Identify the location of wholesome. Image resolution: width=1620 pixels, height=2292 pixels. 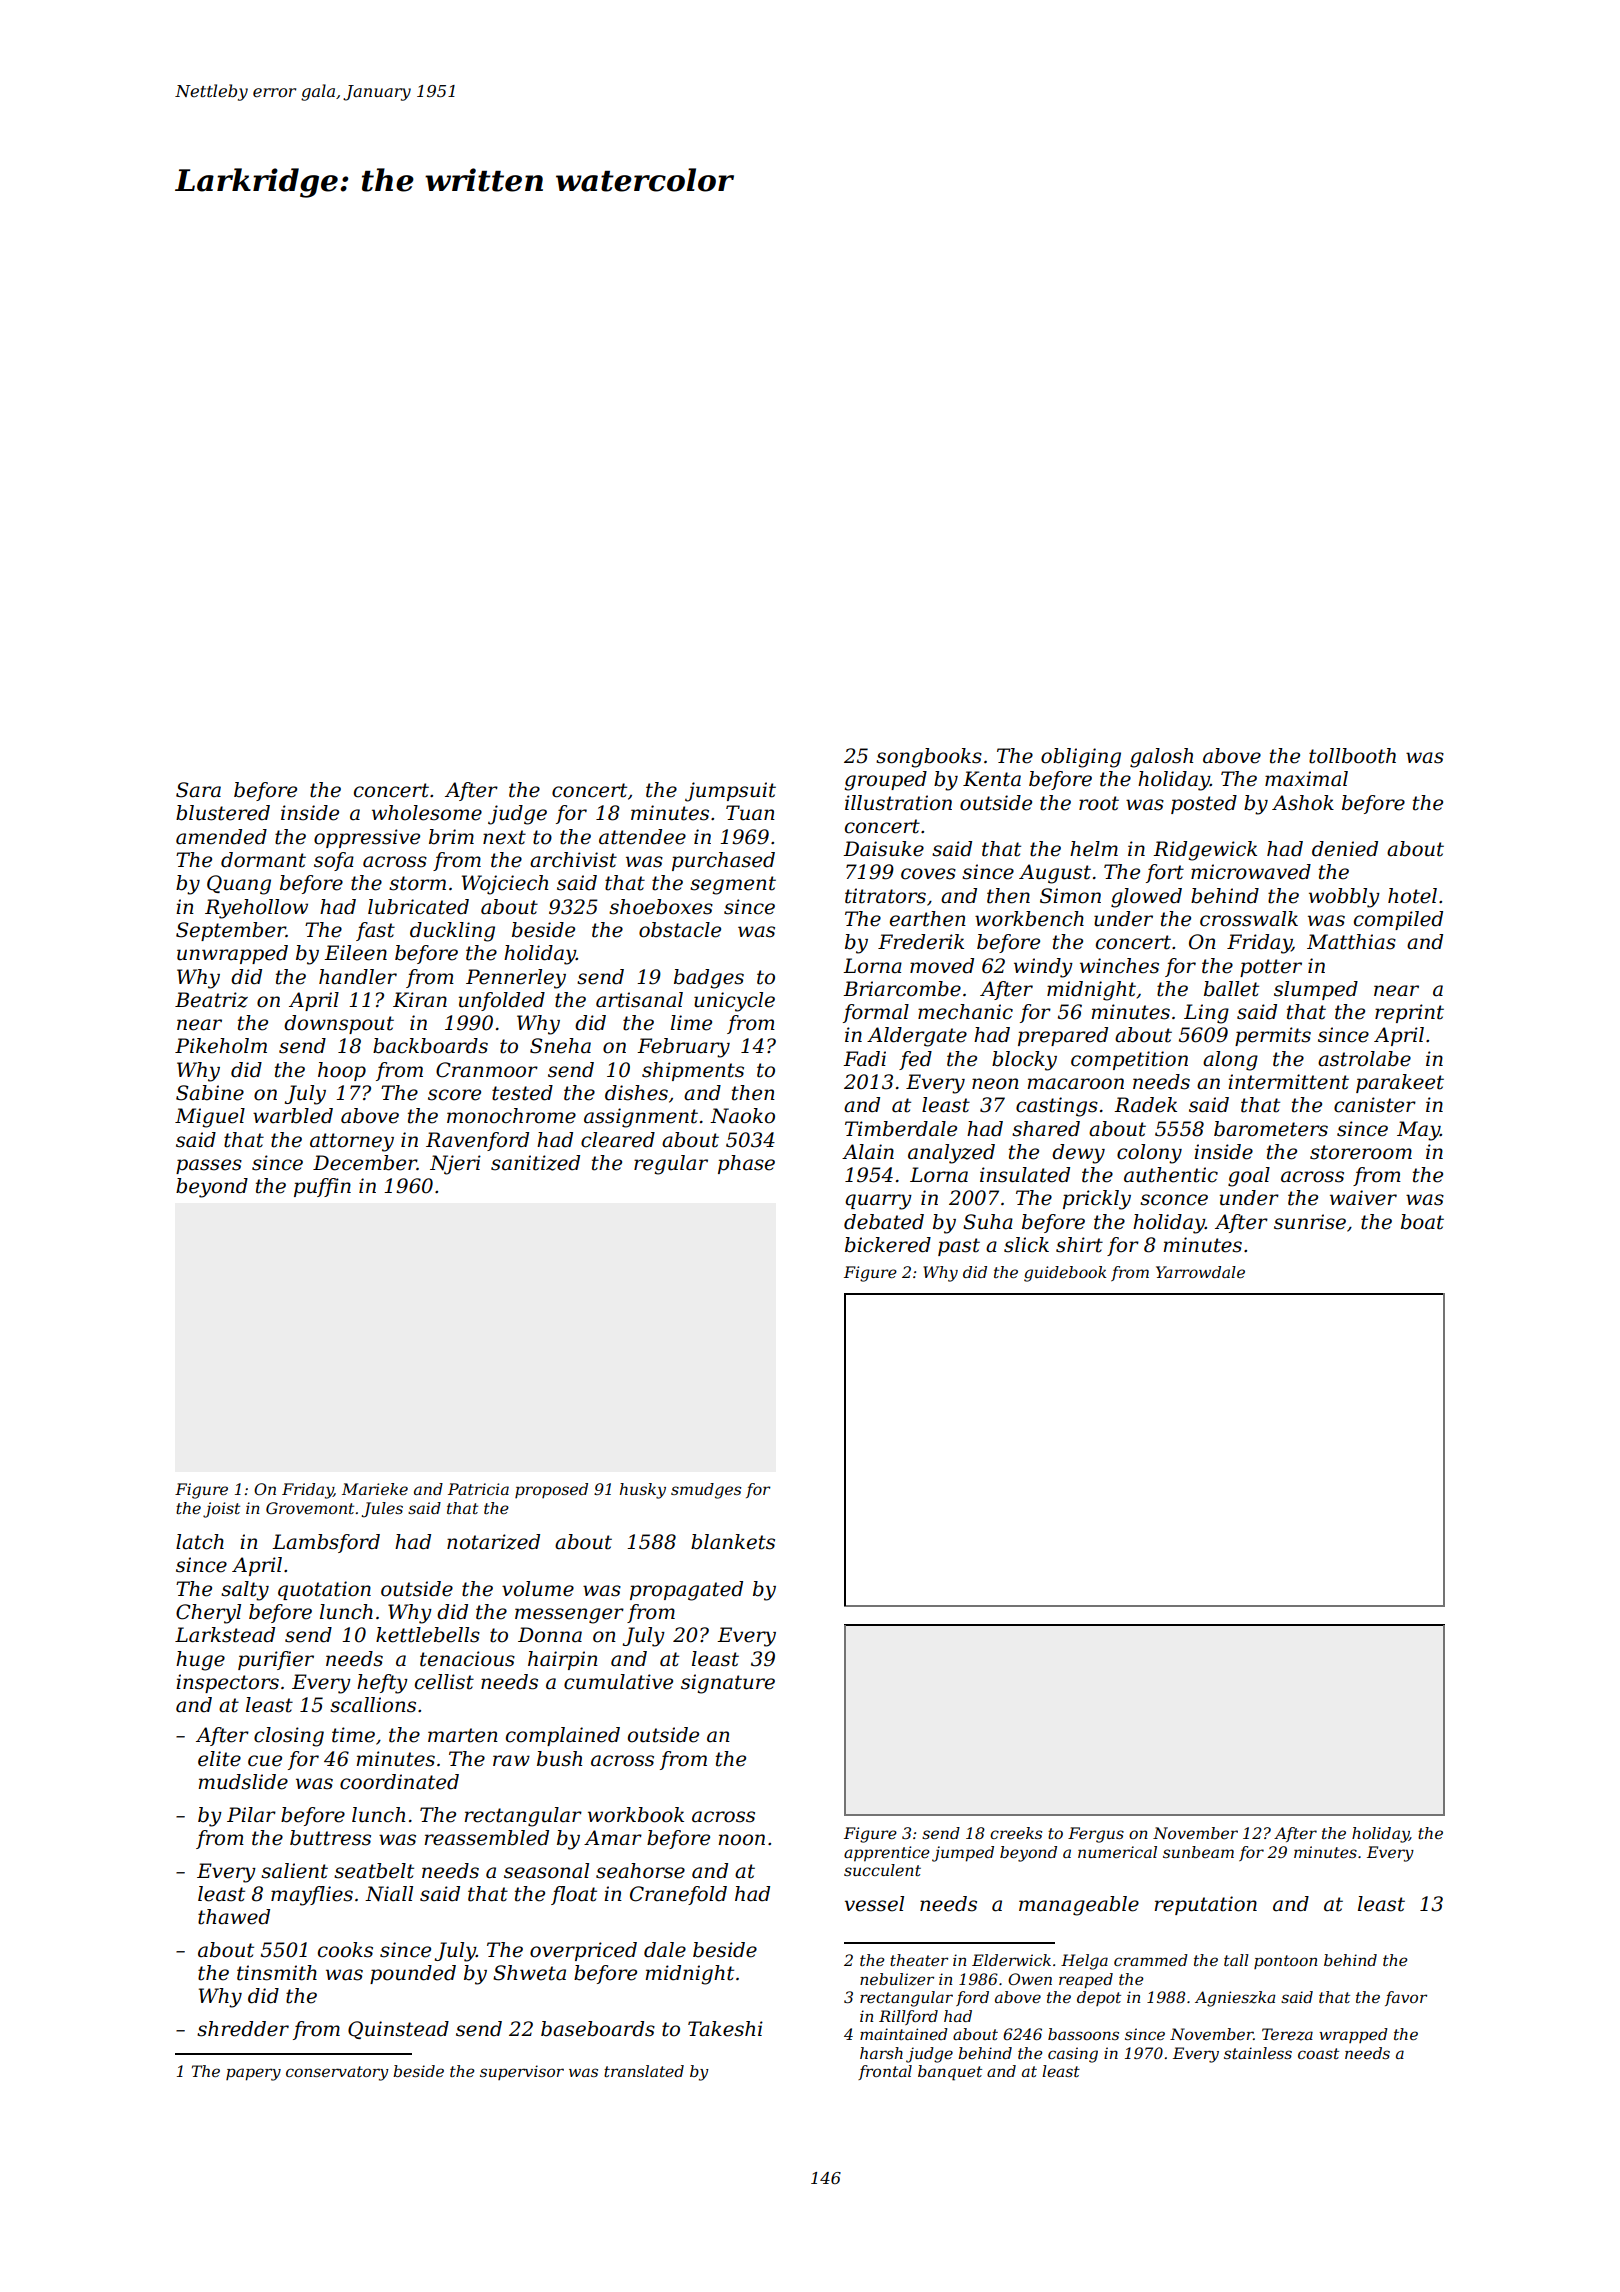
(427, 813).
